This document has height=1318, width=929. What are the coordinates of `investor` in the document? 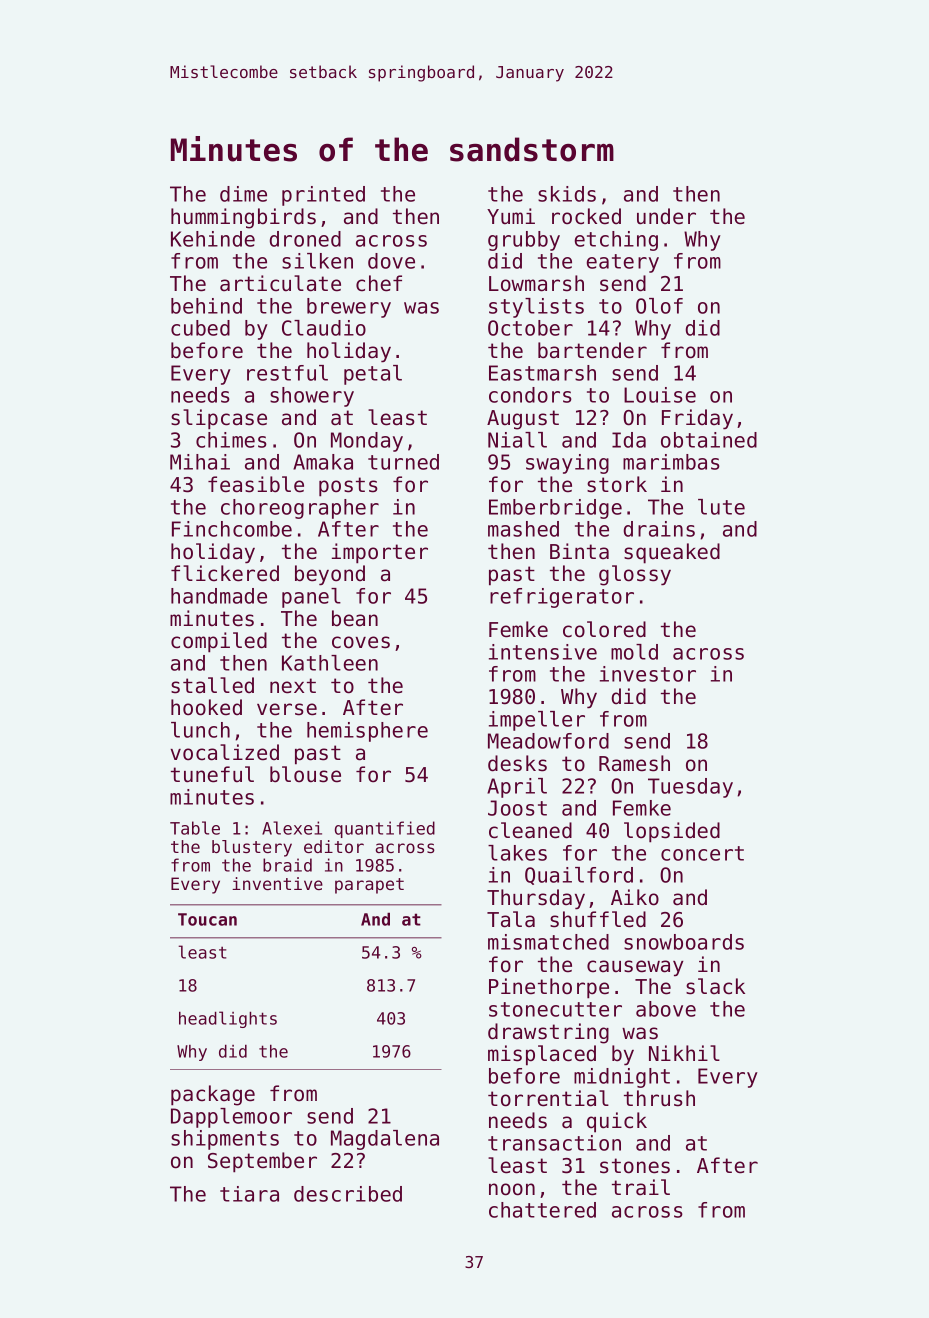 It's located at (648, 674).
